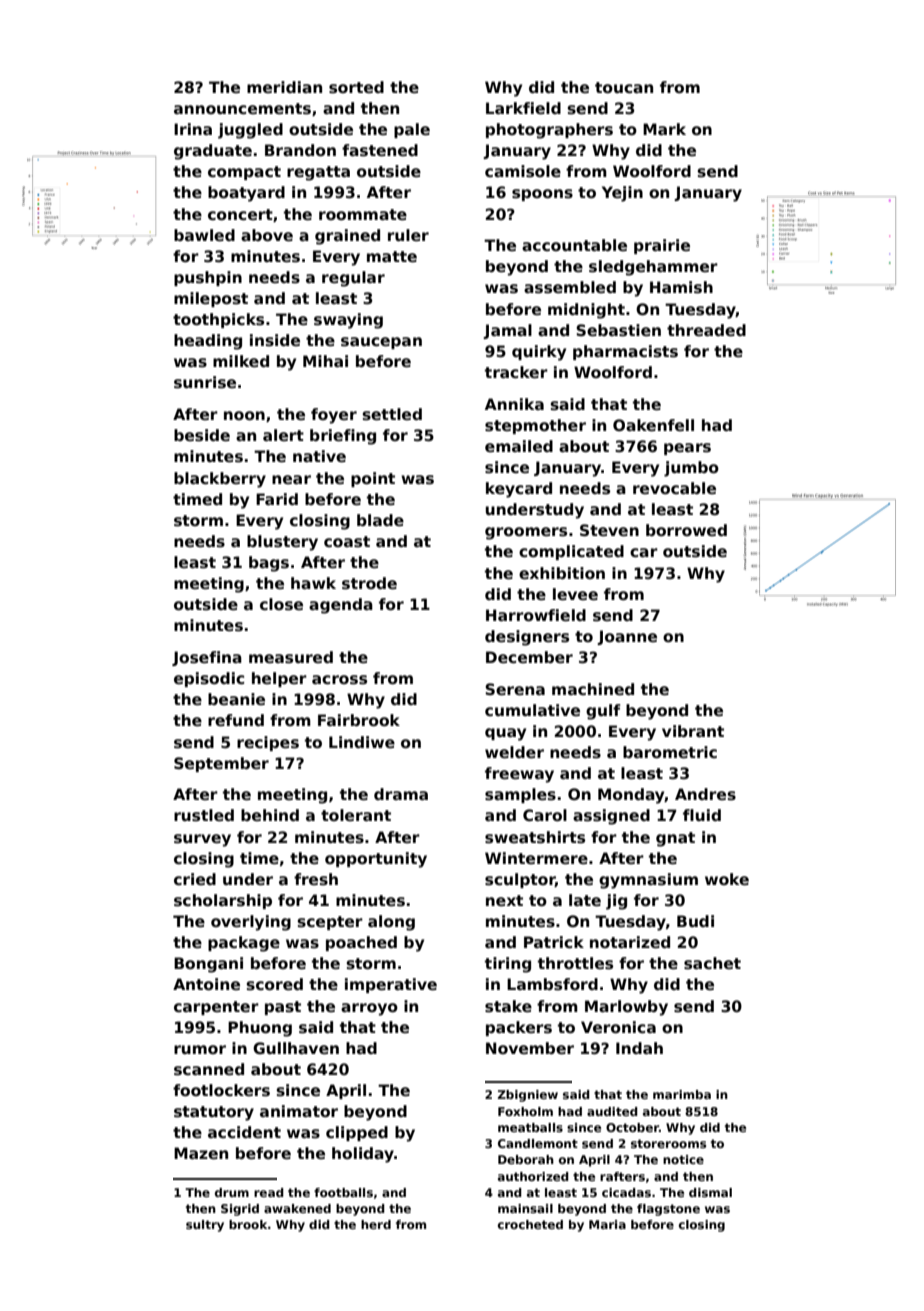 The height and width of the document is (1311, 924). Describe the element at coordinates (542, 195) in the document. I see `spoons` at that location.
